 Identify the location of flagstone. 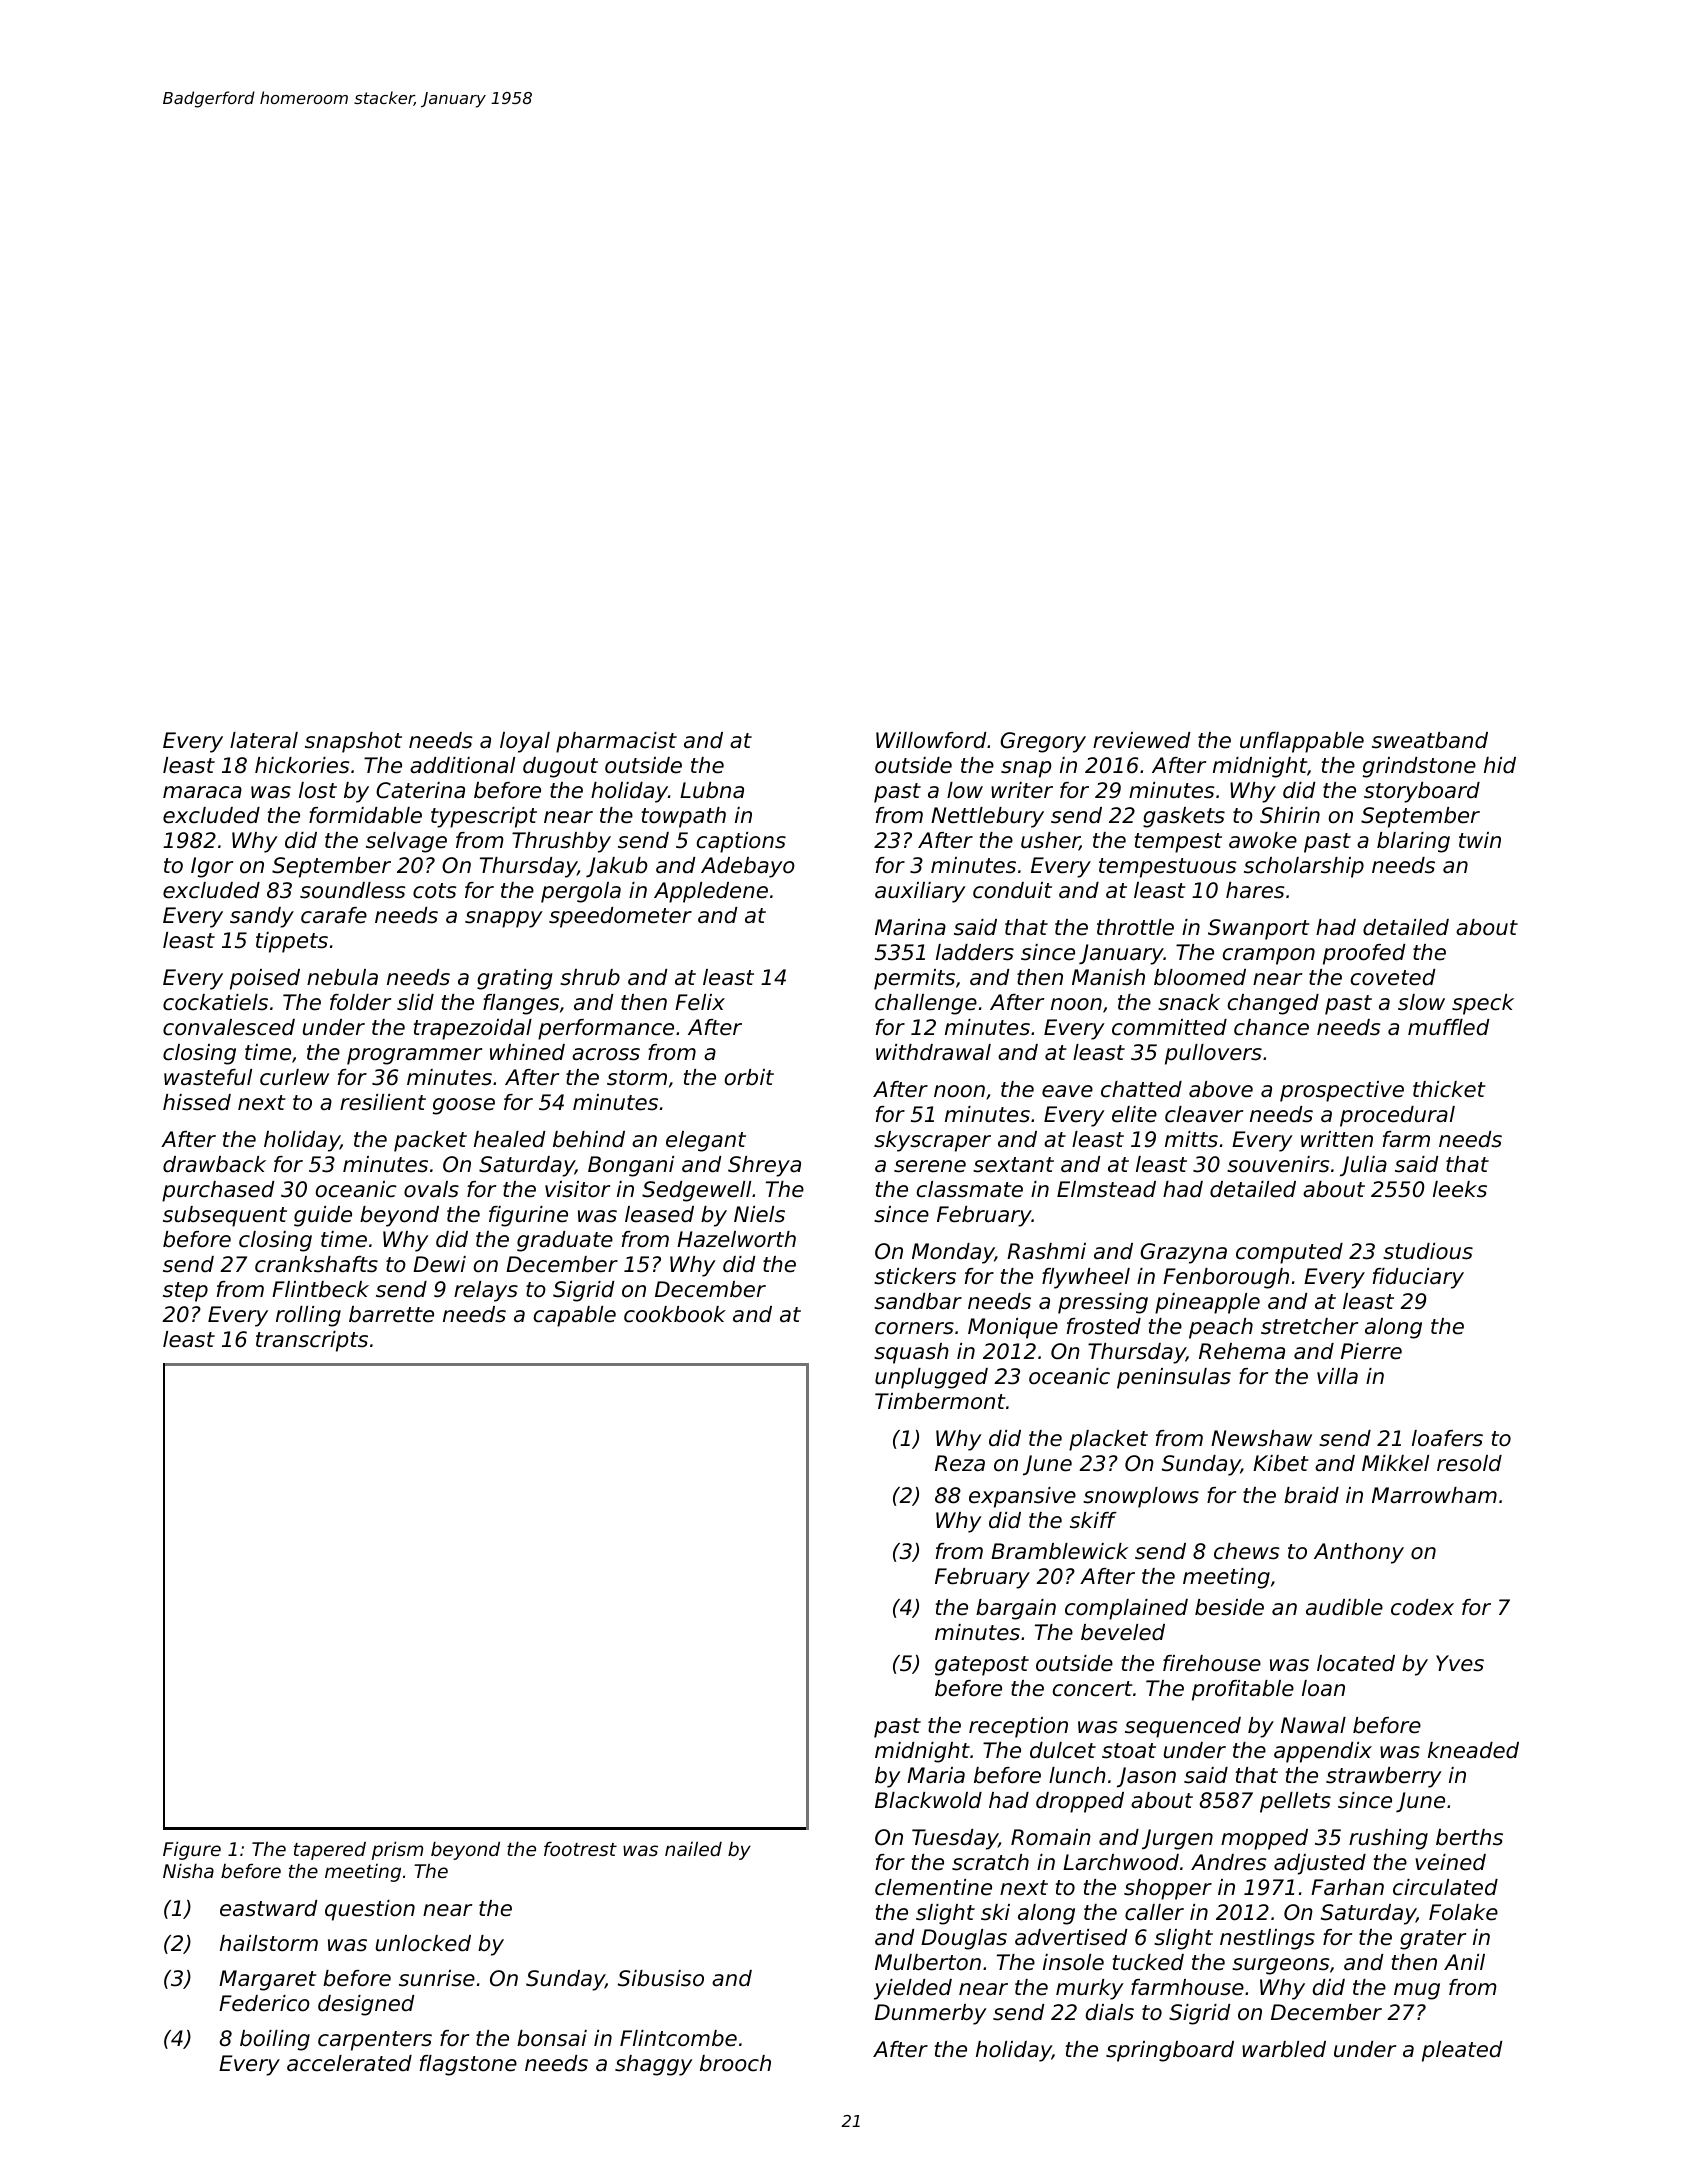
(468, 2065).
